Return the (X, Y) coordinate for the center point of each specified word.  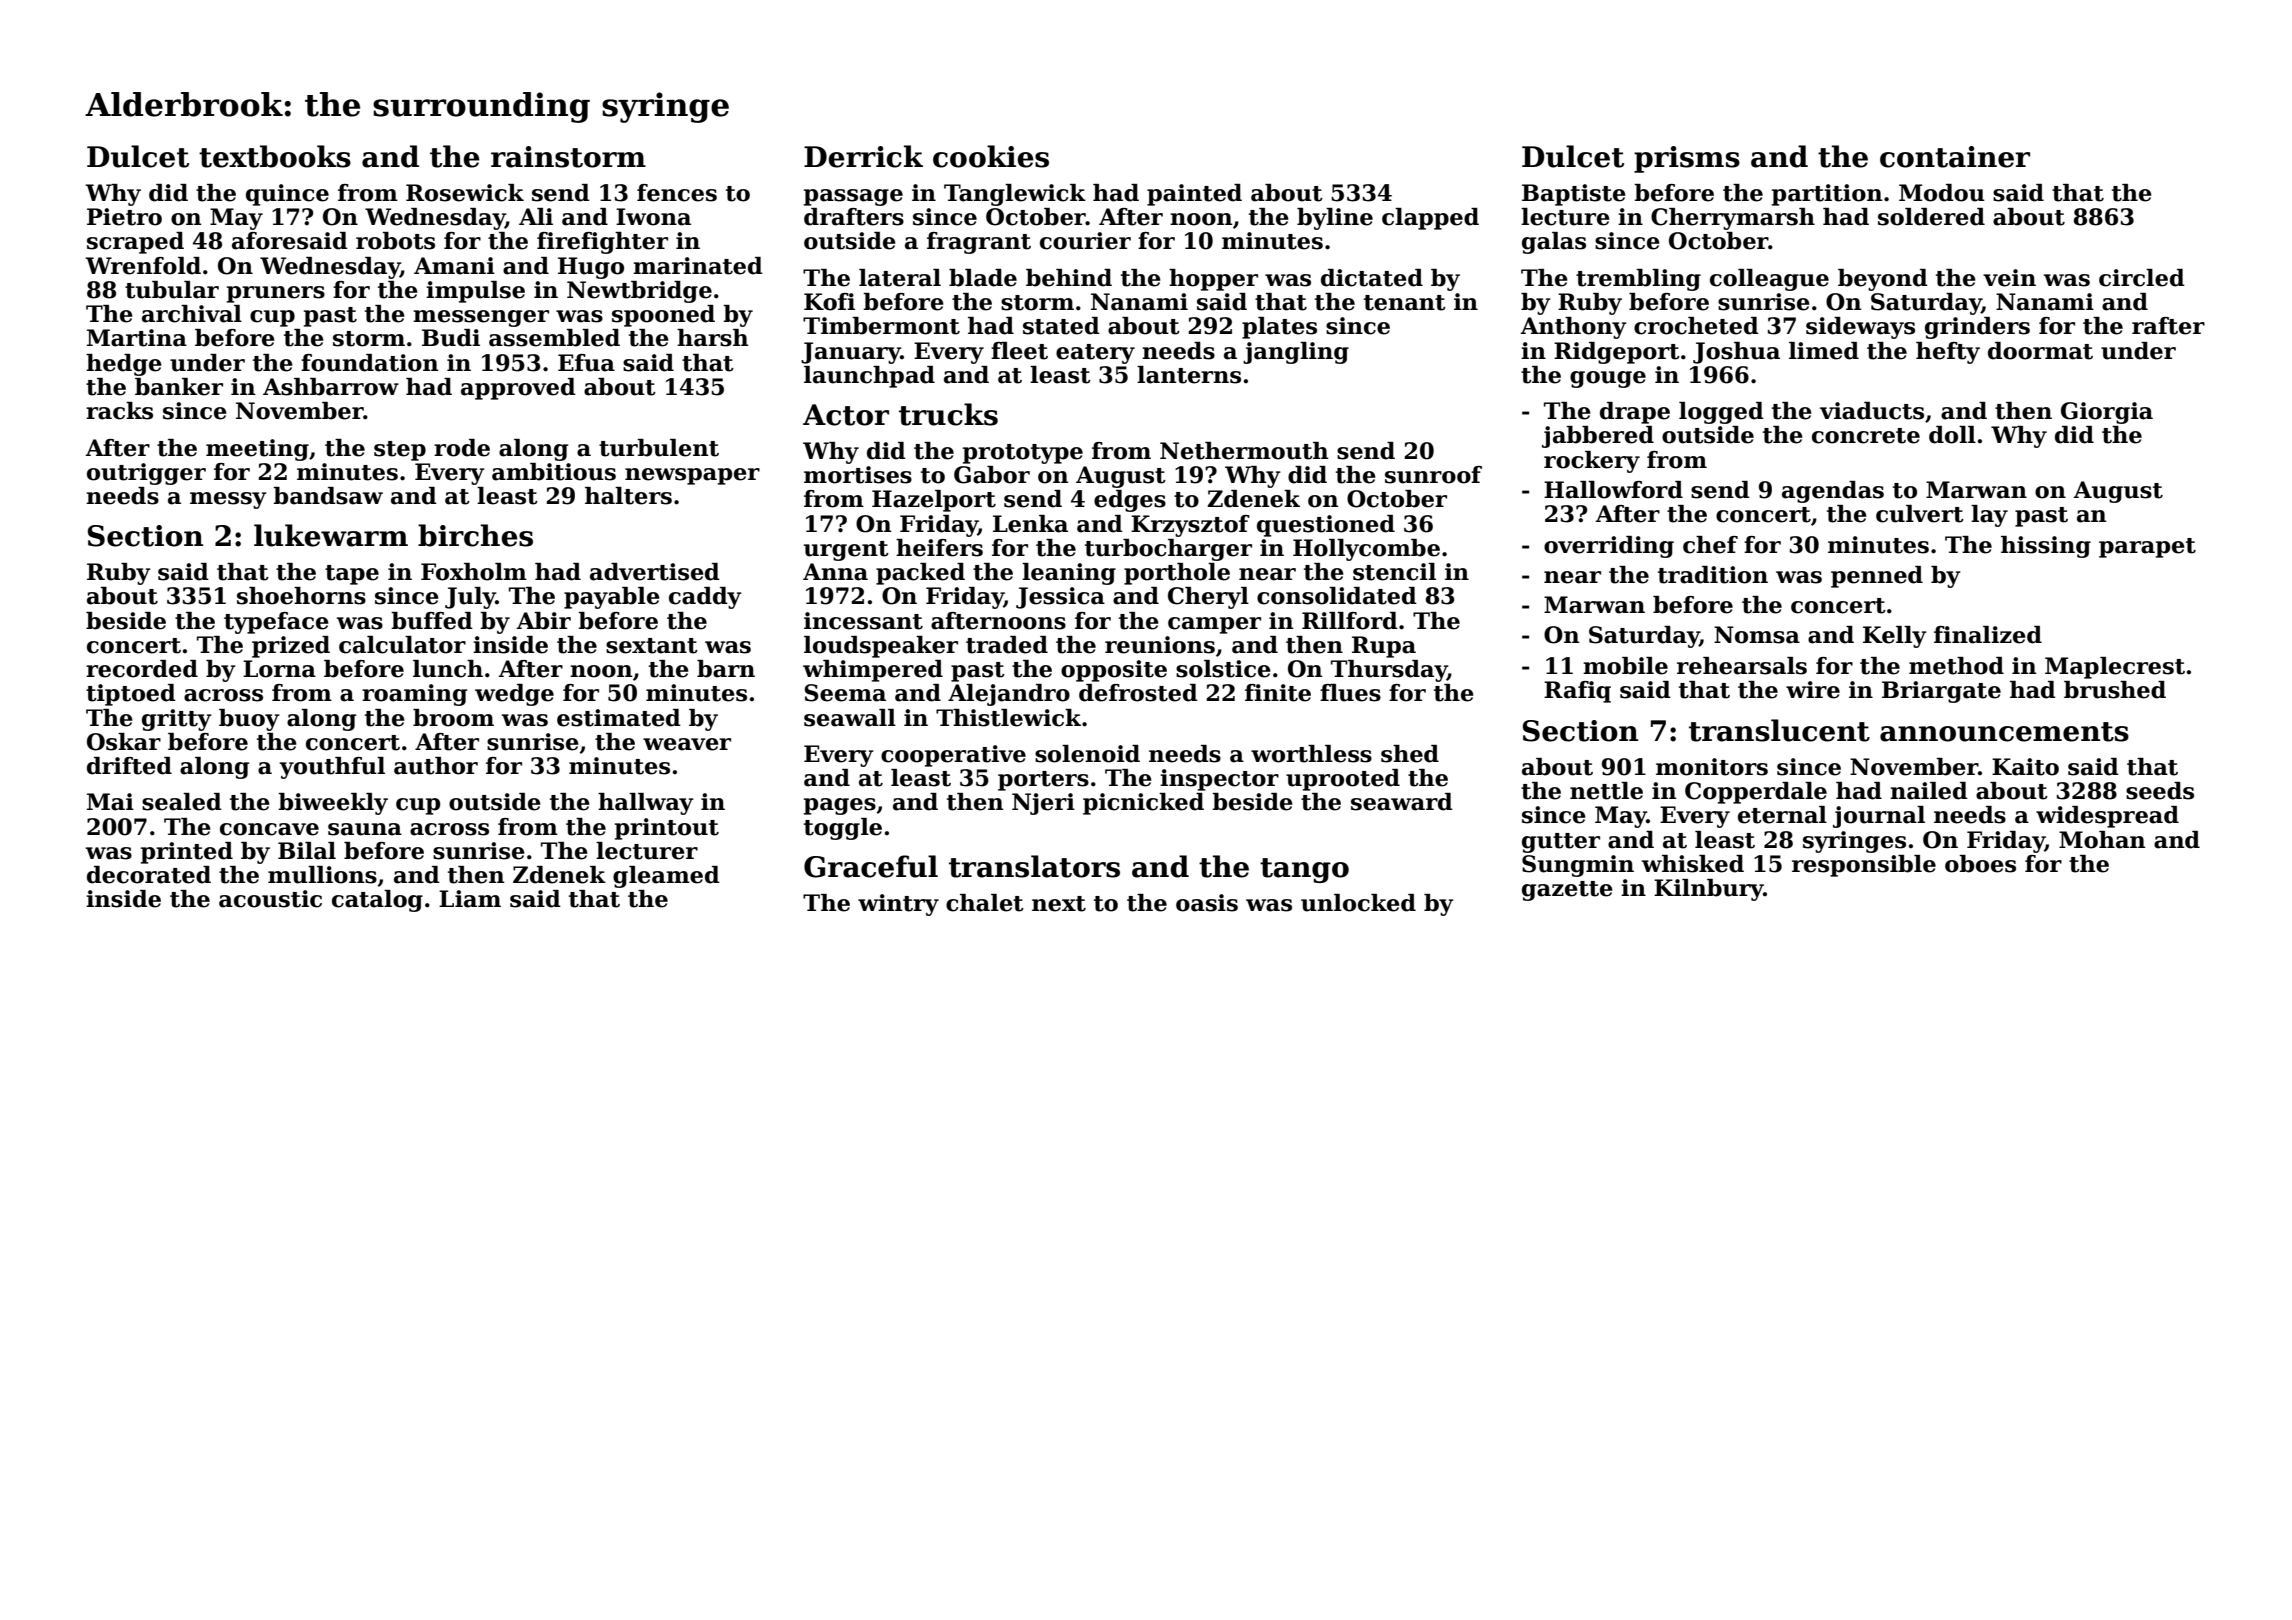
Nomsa (1757, 635)
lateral (900, 278)
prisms (1687, 159)
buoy (249, 720)
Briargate (1941, 692)
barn (726, 669)
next (1059, 904)
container (1955, 157)
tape (352, 575)
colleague (1769, 280)
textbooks (275, 156)
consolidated (1337, 596)
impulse (475, 292)
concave (269, 829)
